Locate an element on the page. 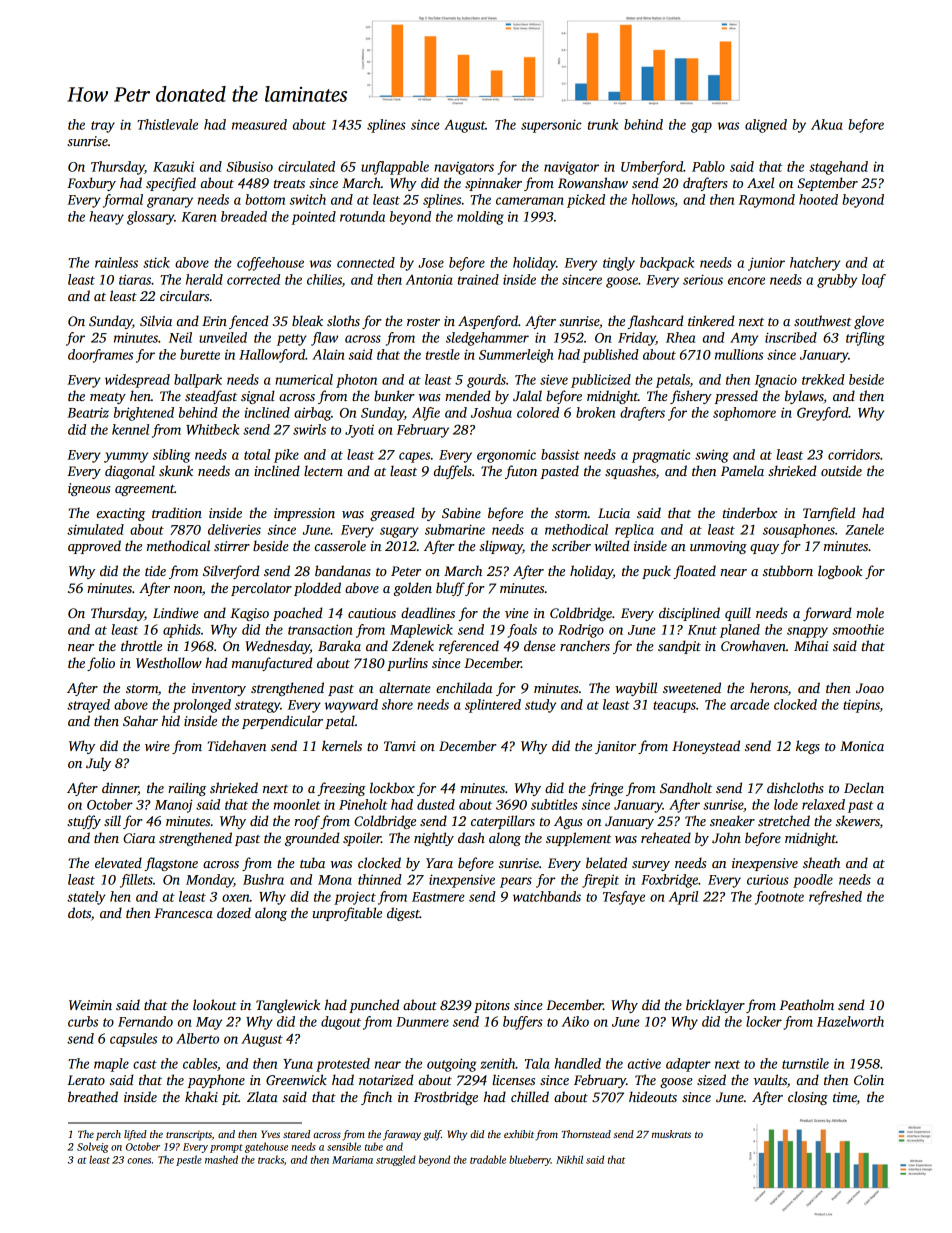 This document has width=952, height=1233. tracks is located at coordinates (271, 1159).
